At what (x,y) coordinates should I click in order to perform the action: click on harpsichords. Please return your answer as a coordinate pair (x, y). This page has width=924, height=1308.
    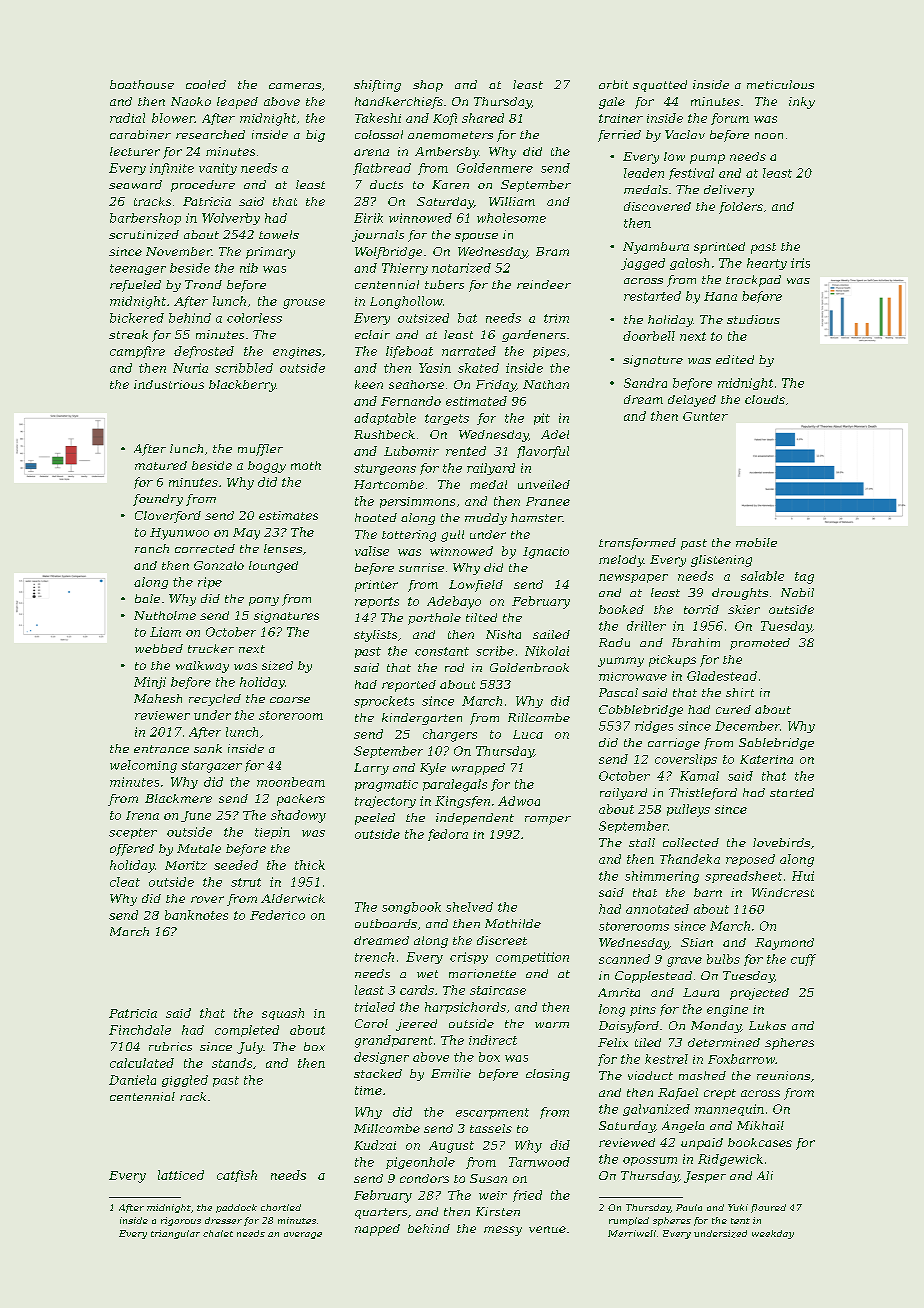
    Looking at the image, I should click on (465, 1008).
